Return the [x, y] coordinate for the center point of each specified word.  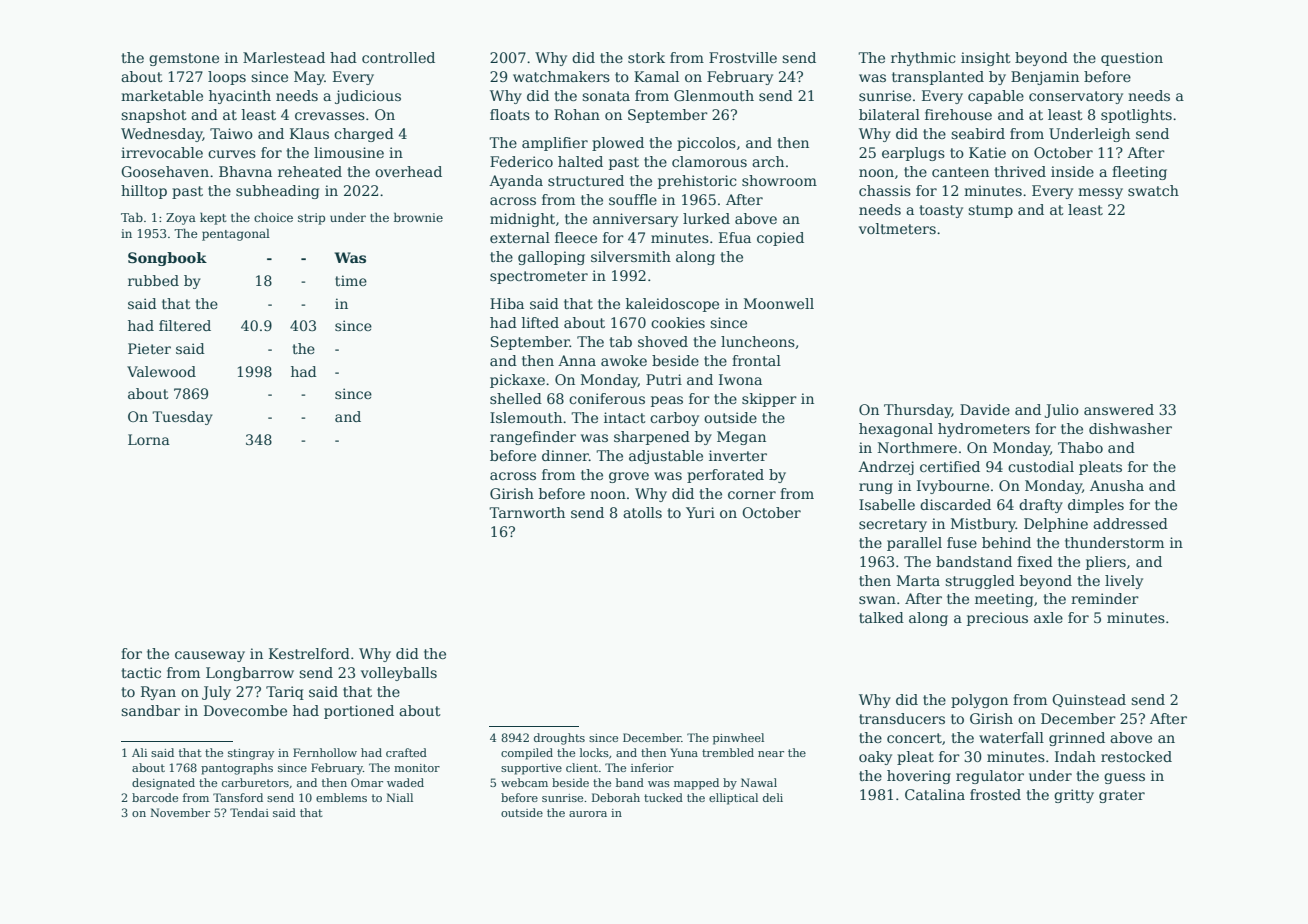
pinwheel [738, 739]
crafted [406, 752]
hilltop [144, 192]
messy [1100, 193]
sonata [606, 96]
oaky [875, 758]
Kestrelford [309, 653]
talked [881, 617]
